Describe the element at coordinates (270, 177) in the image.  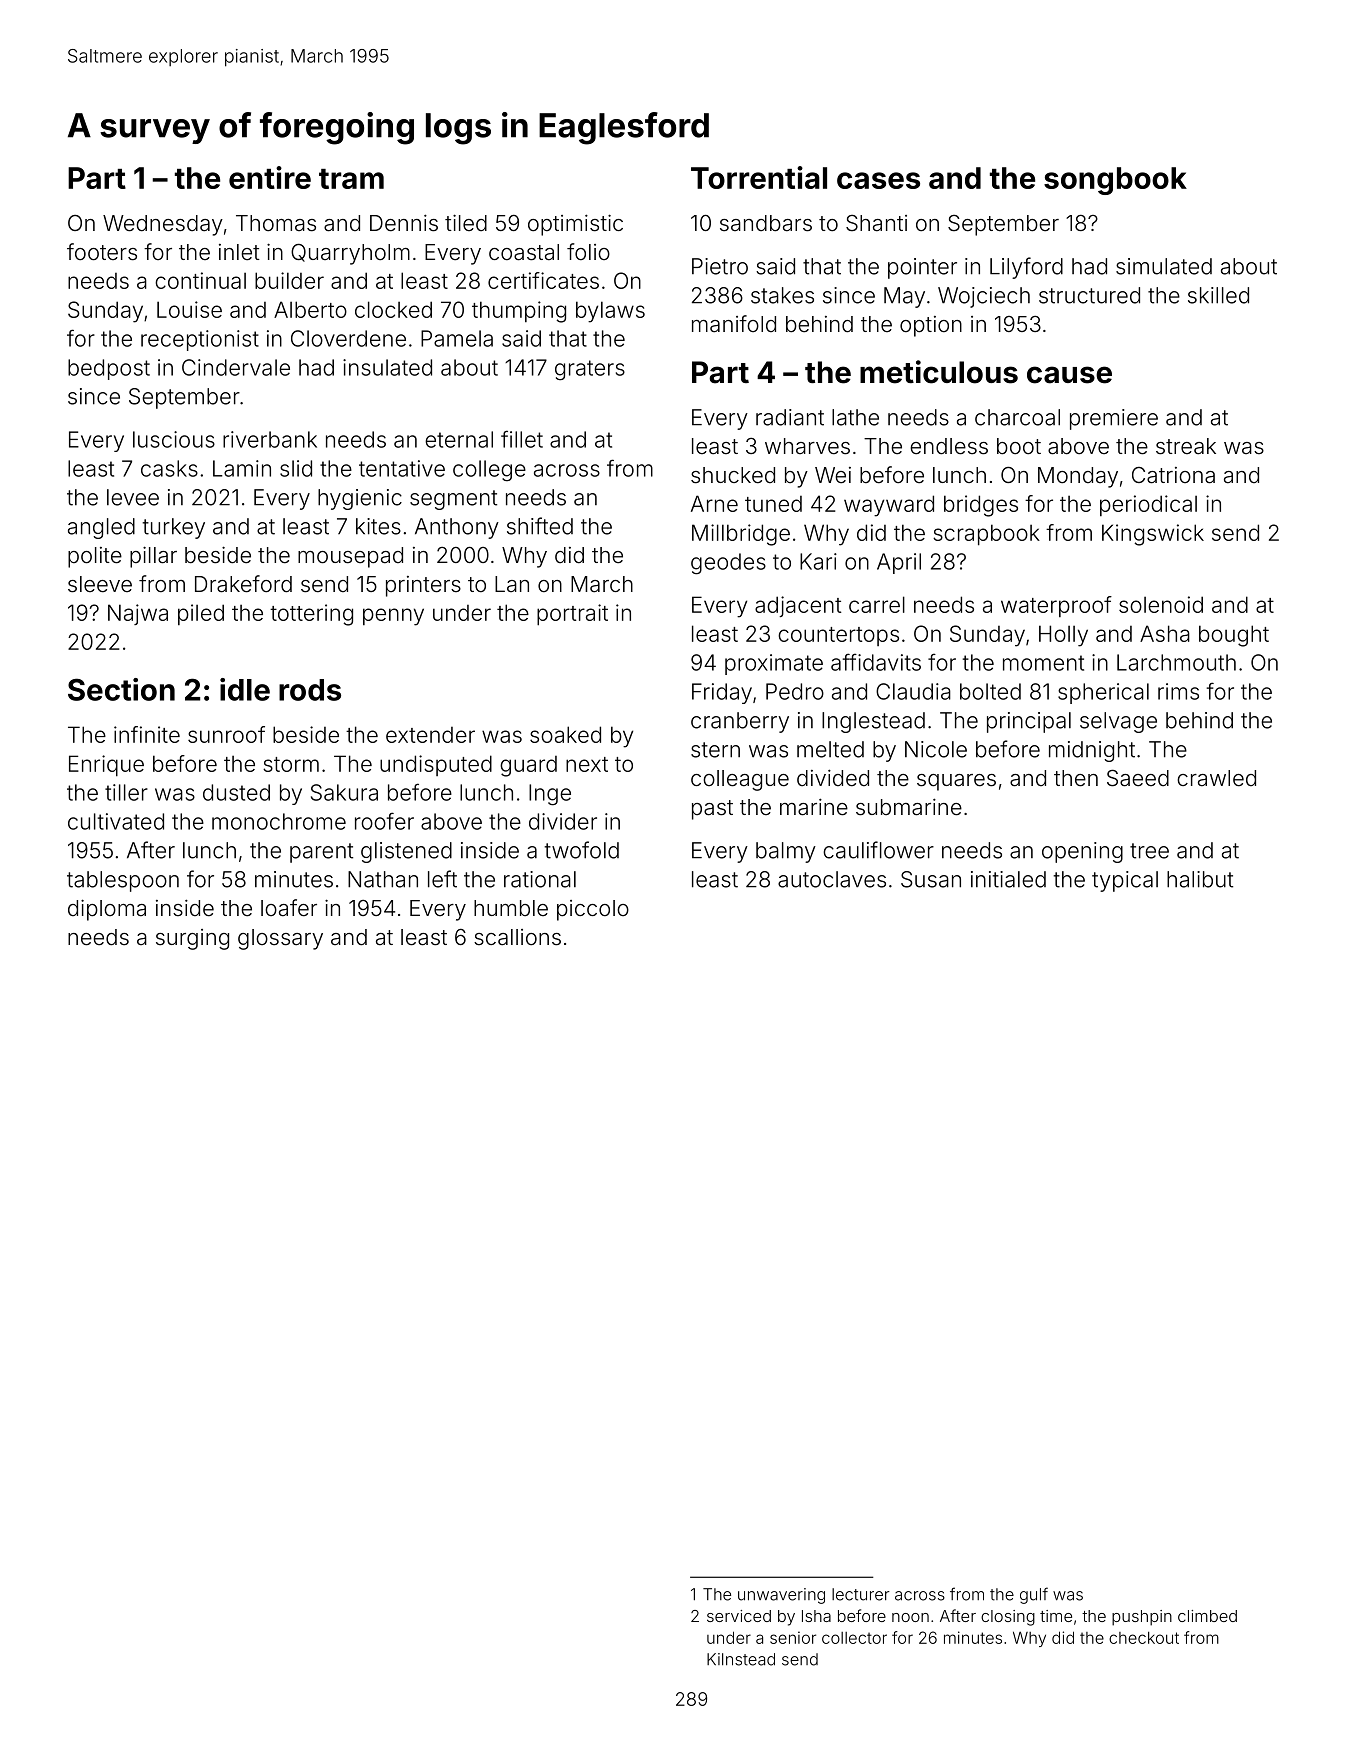
I see `entire` at that location.
